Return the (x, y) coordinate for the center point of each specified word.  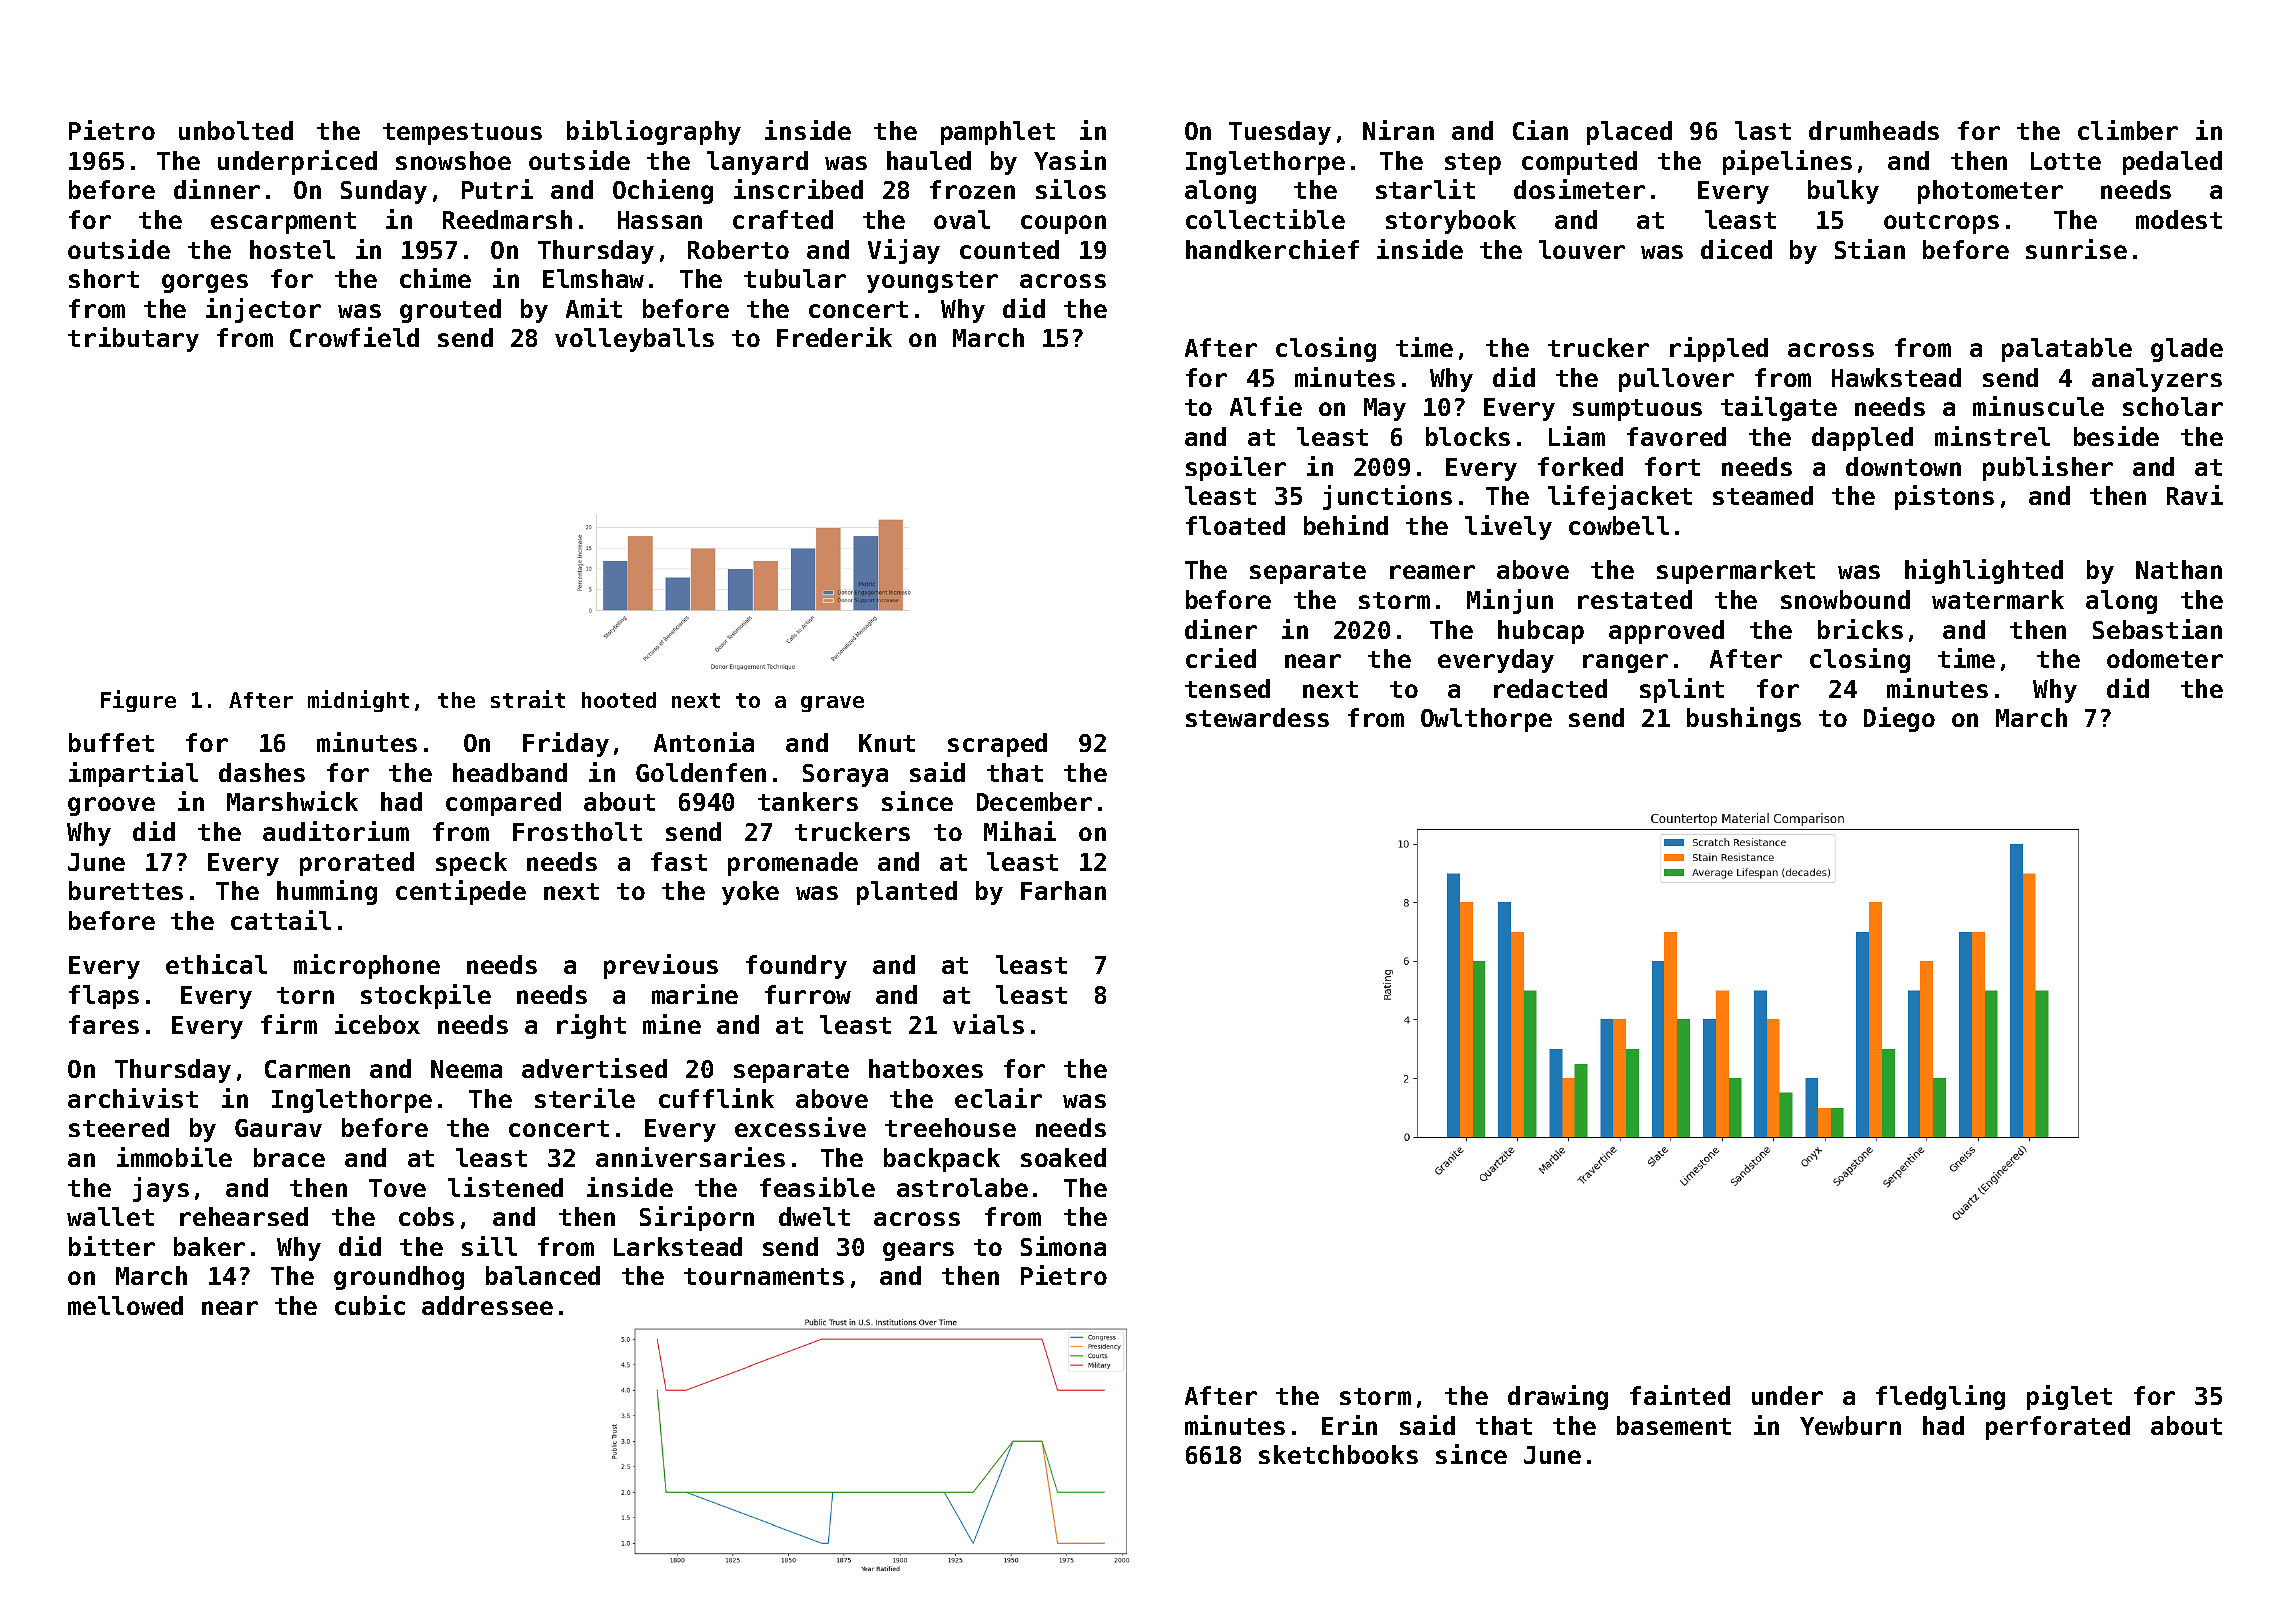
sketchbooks (1338, 1454)
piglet (2069, 1397)
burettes (126, 890)
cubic (370, 1305)
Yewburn (1850, 1425)
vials (988, 1024)
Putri (497, 189)
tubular (795, 278)
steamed (1763, 495)
